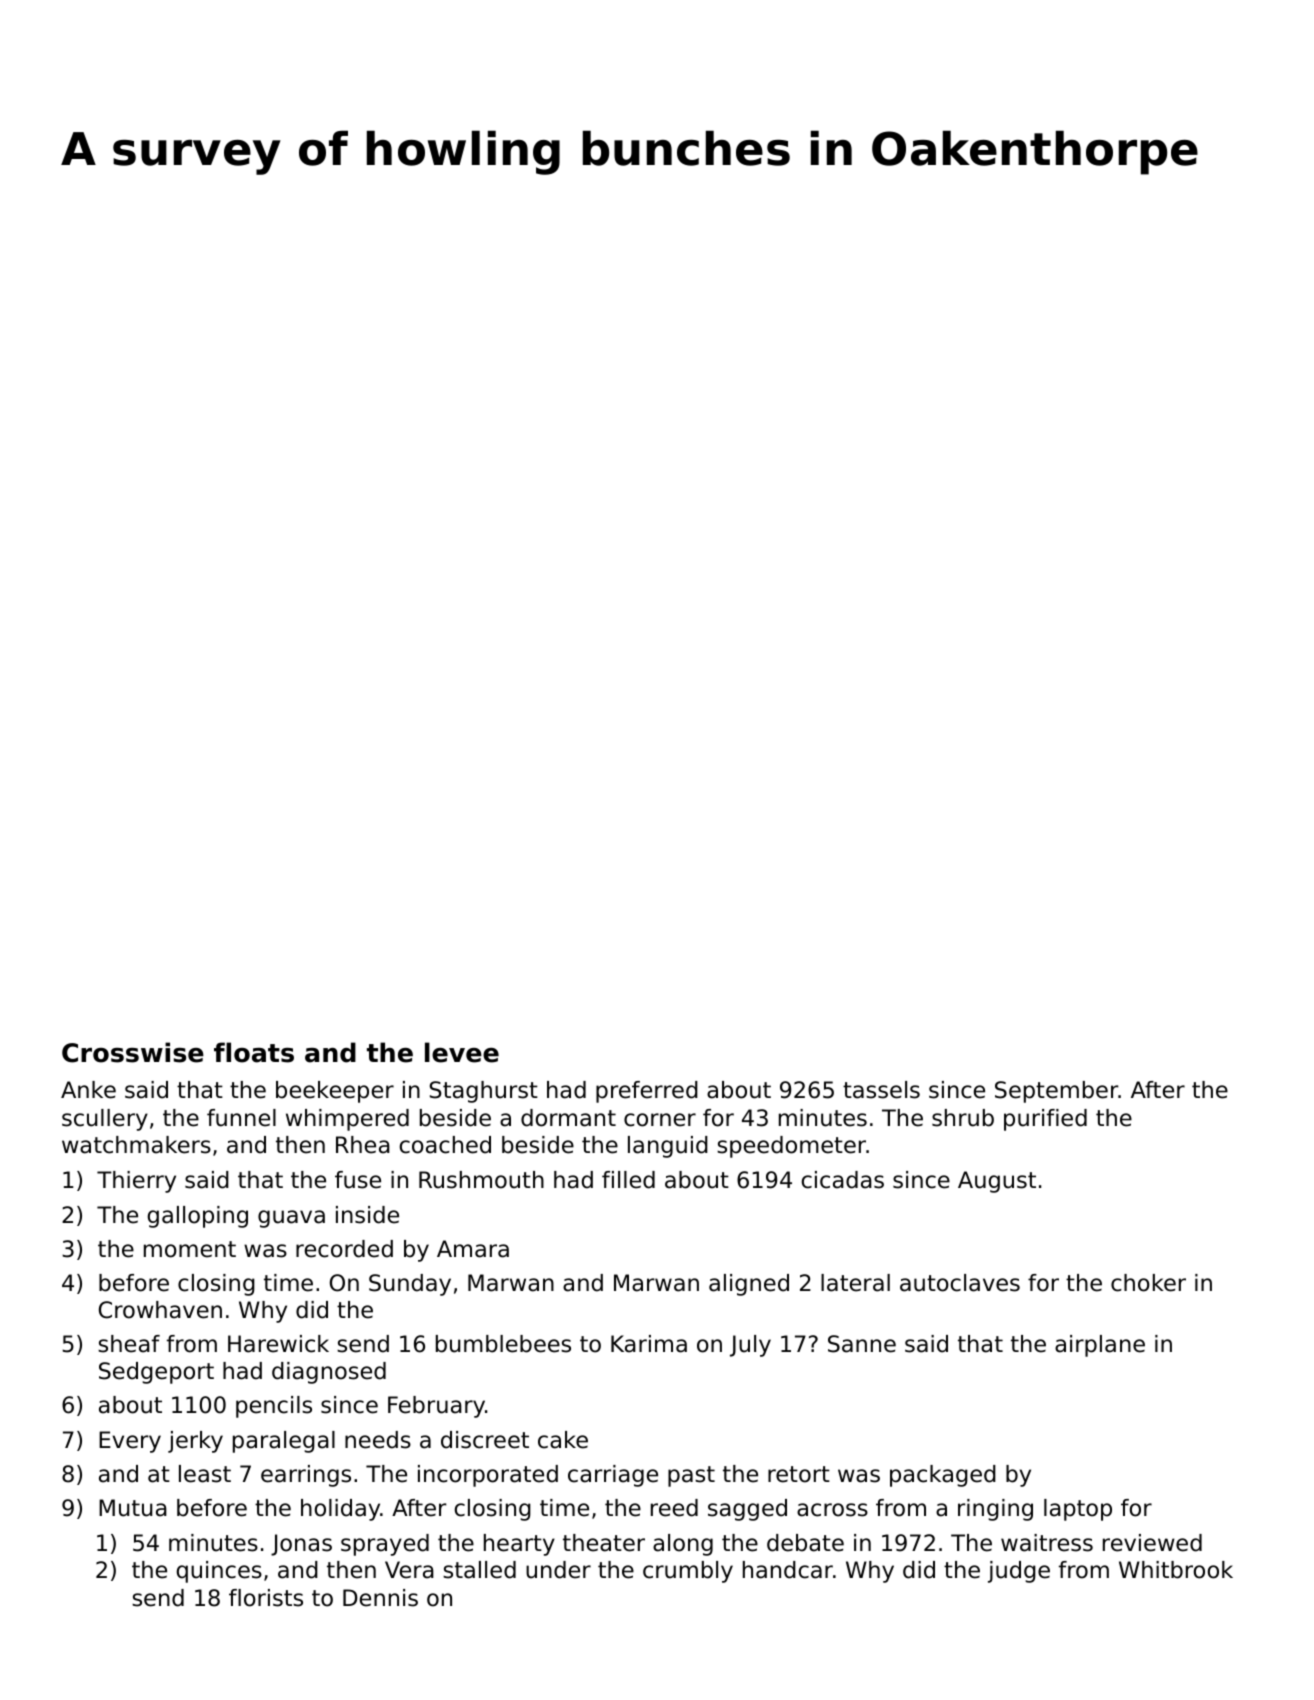 The width and height of the page is (1314, 1700). I want to click on reviewed, so click(1152, 1543).
